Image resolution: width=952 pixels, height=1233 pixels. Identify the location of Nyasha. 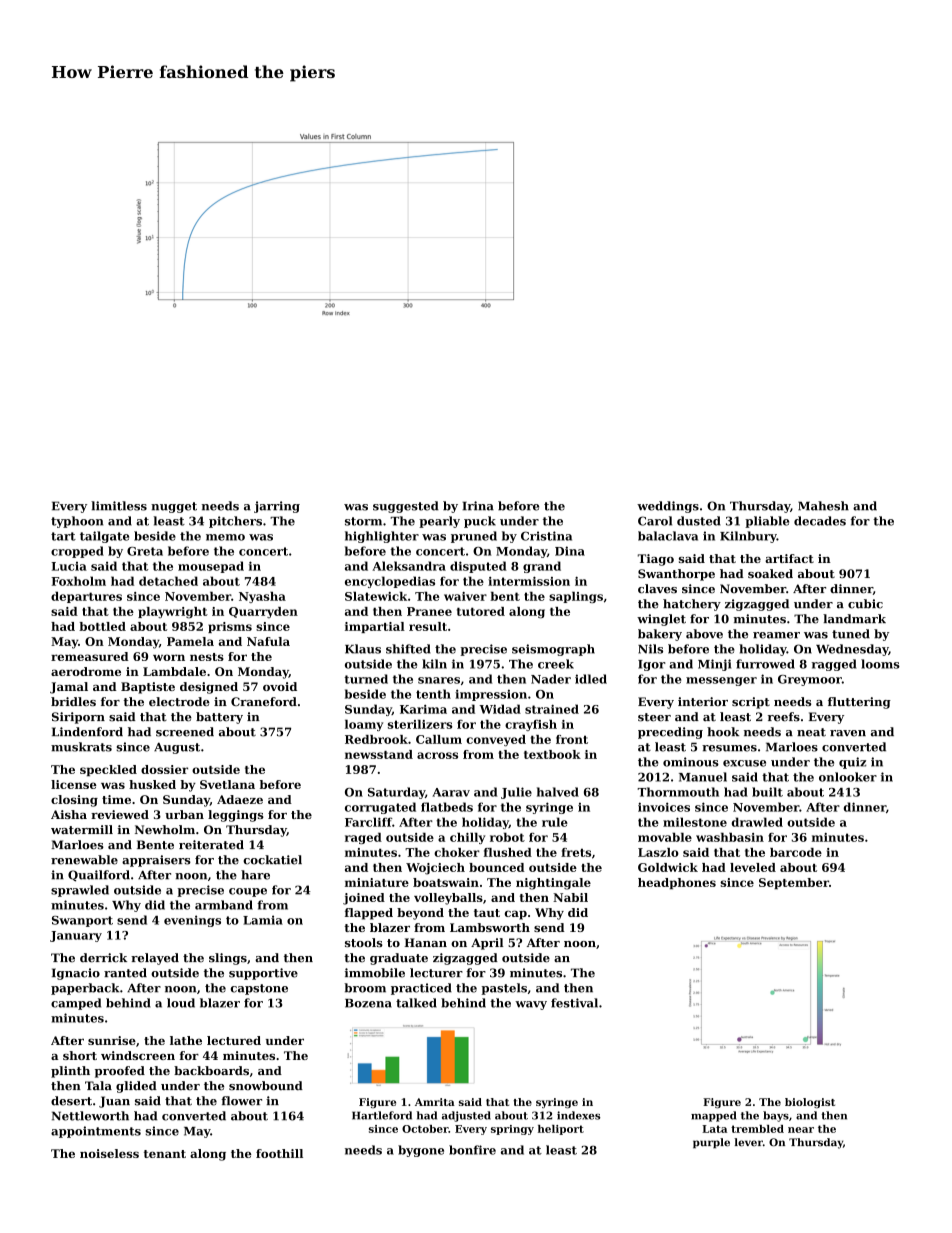
(262, 597).
